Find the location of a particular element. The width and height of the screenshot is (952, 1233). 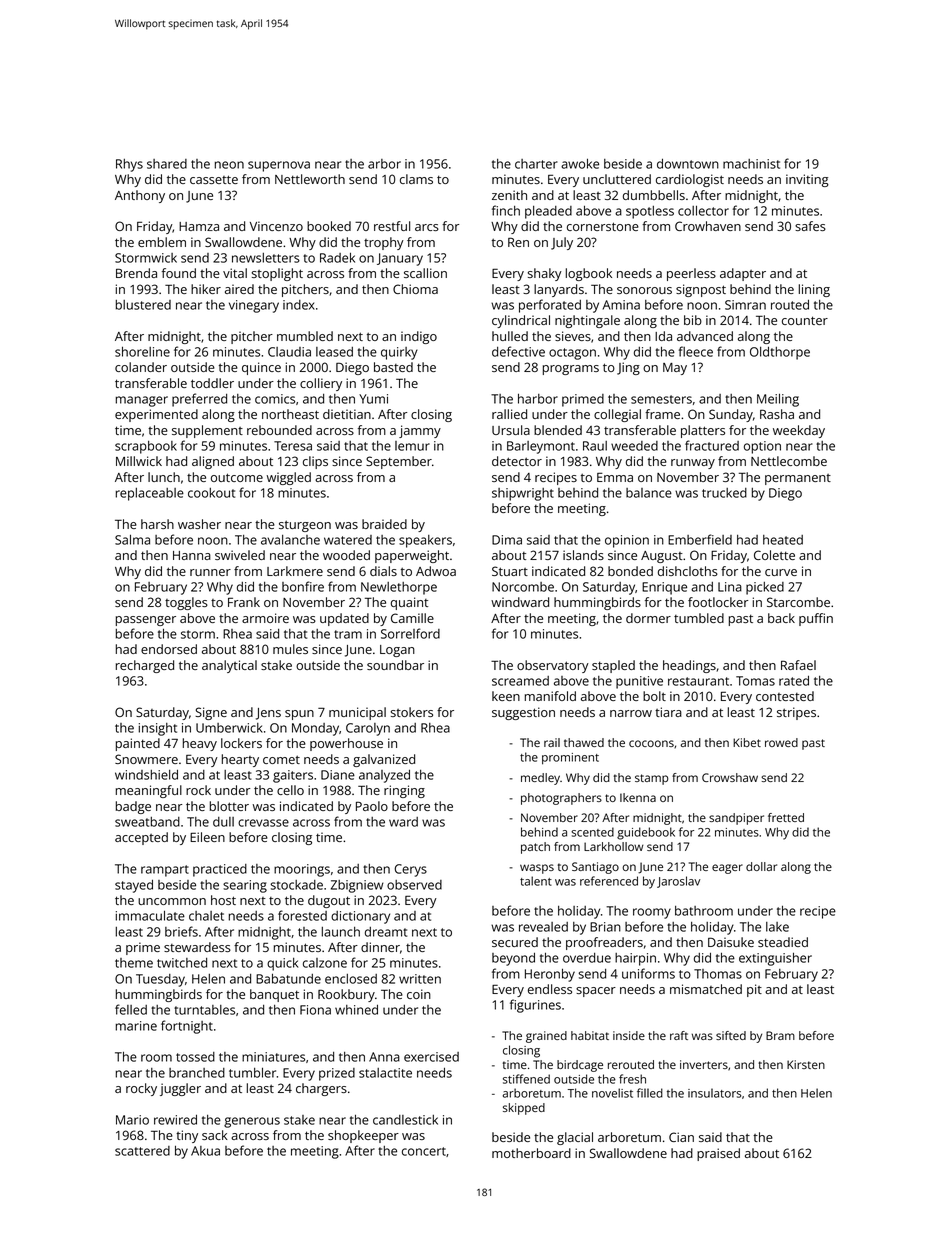

blustered is located at coordinates (143, 305).
